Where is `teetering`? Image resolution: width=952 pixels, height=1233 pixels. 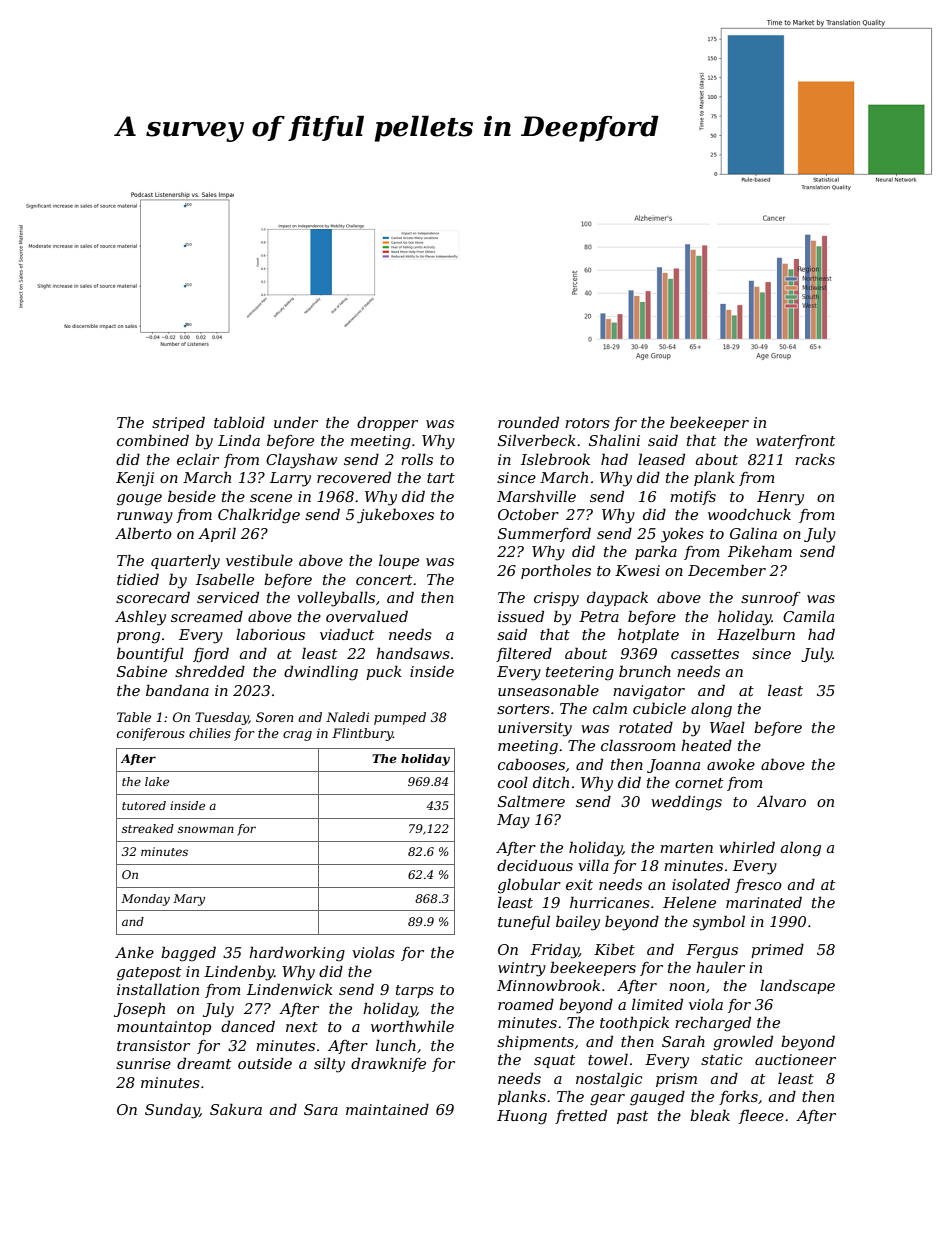
teetering is located at coordinates (580, 673).
